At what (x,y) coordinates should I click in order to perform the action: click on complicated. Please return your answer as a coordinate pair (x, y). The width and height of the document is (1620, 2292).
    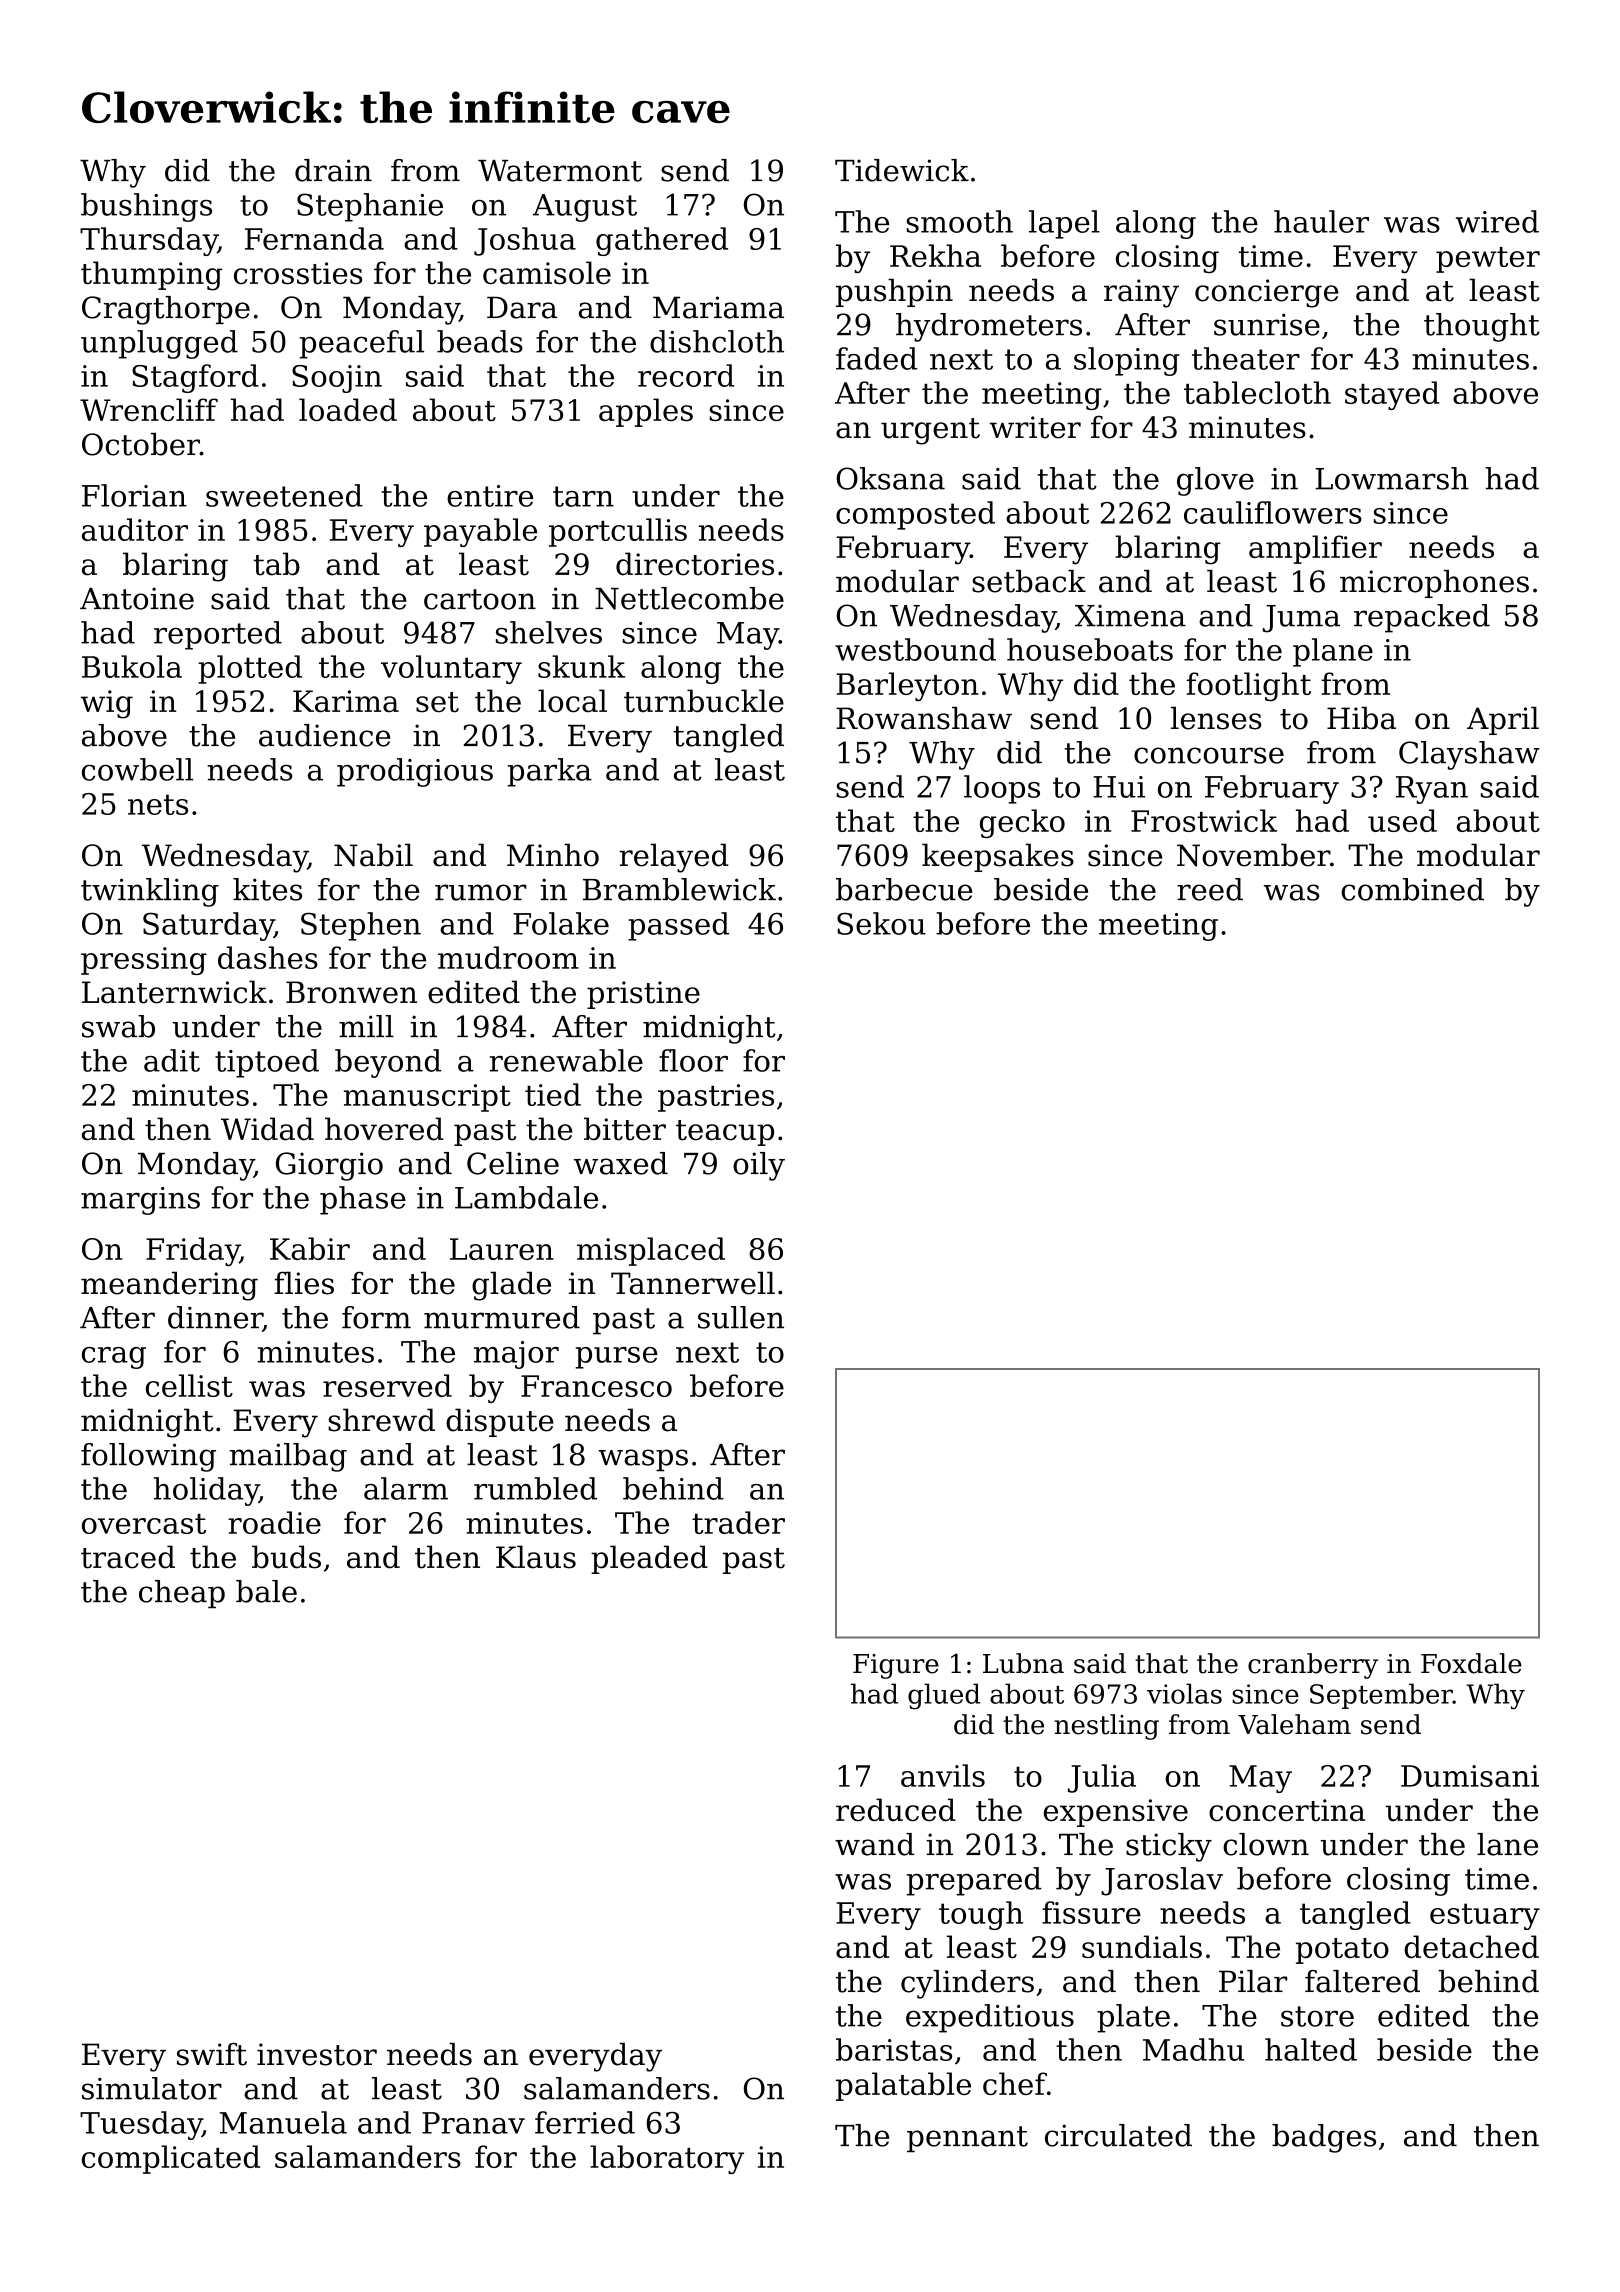
    Looking at the image, I should click on (171, 2159).
